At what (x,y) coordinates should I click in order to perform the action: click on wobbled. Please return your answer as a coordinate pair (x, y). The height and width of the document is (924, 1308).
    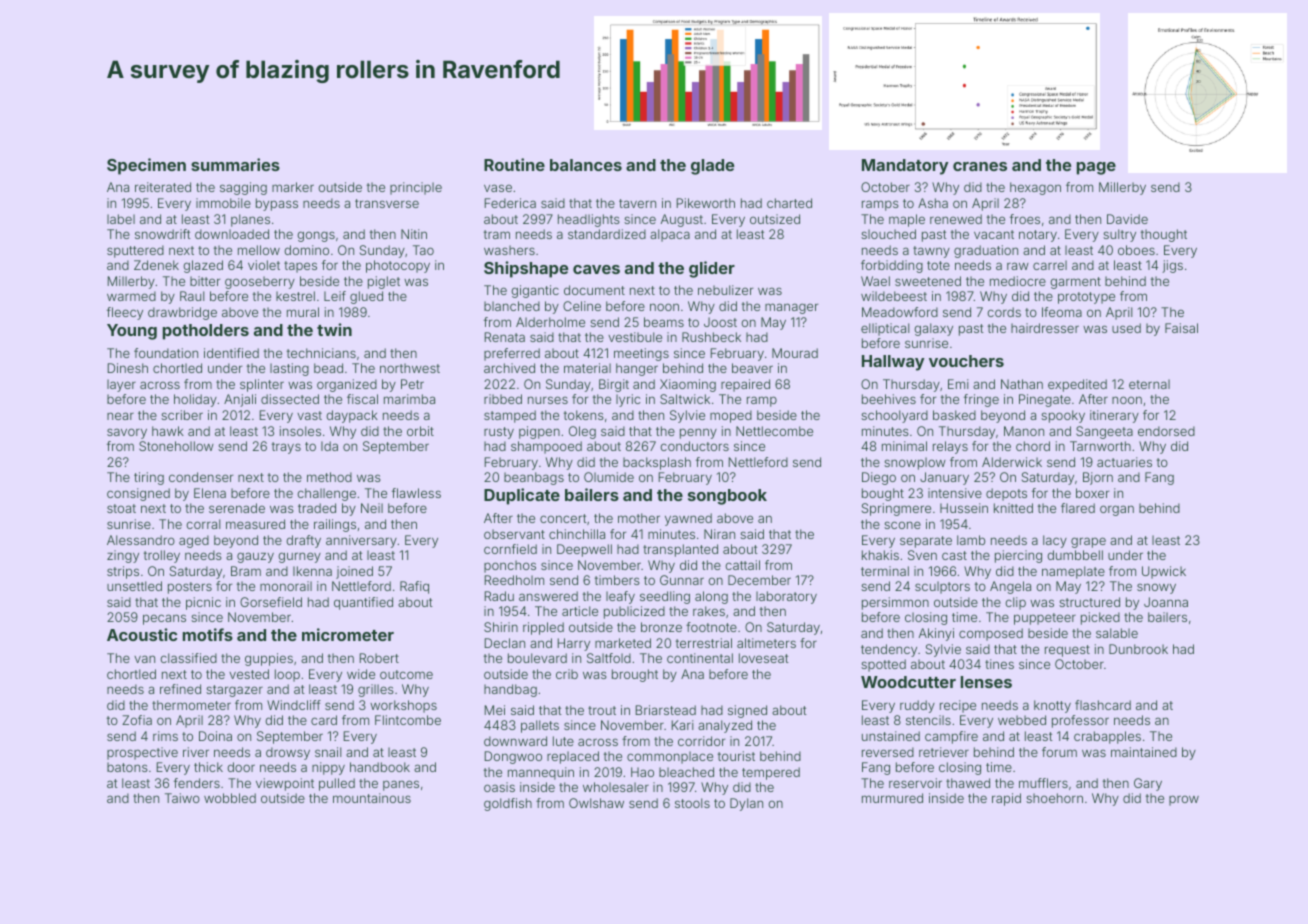
    Looking at the image, I should click on (230, 798).
